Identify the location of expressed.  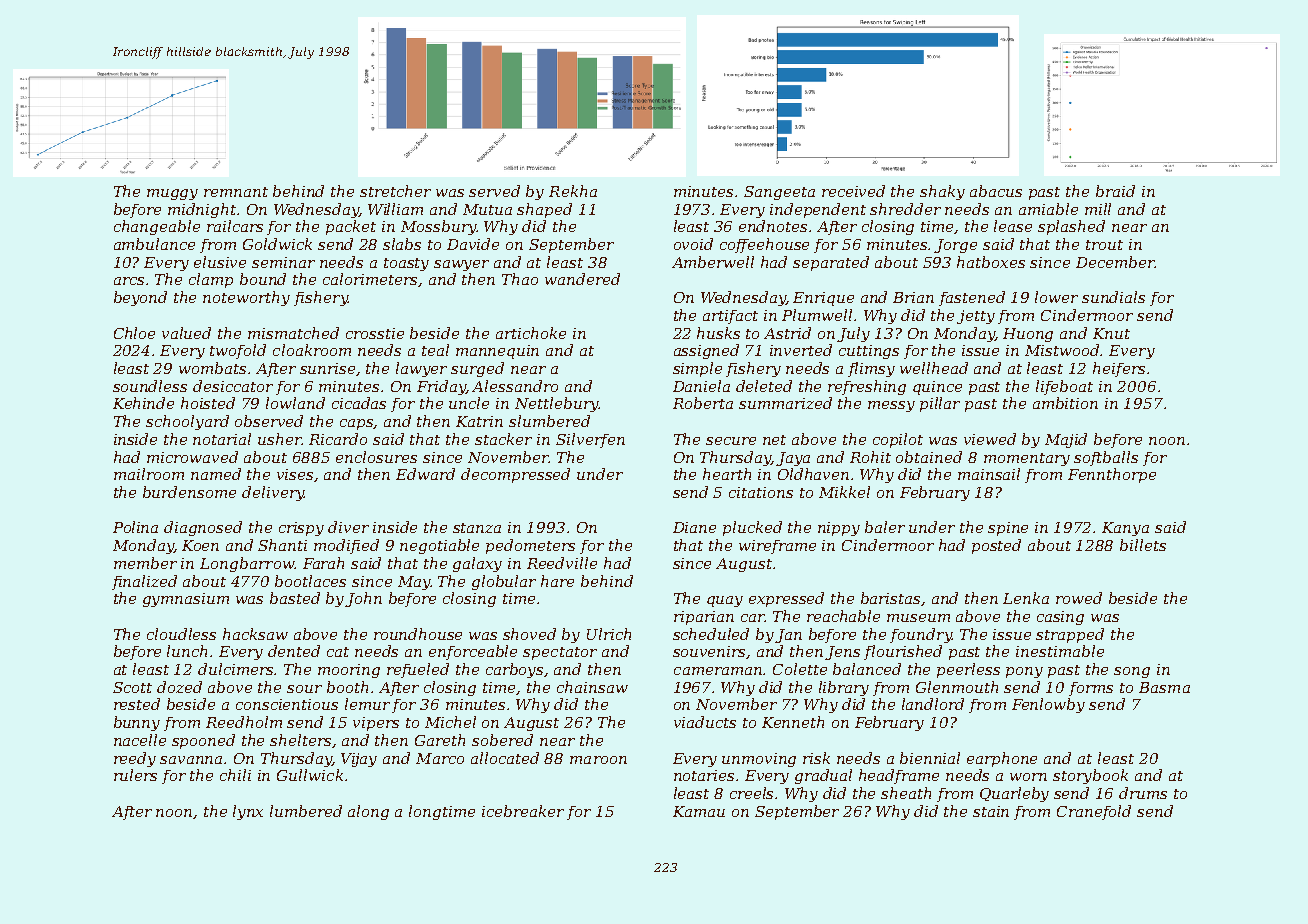
(786, 599).
